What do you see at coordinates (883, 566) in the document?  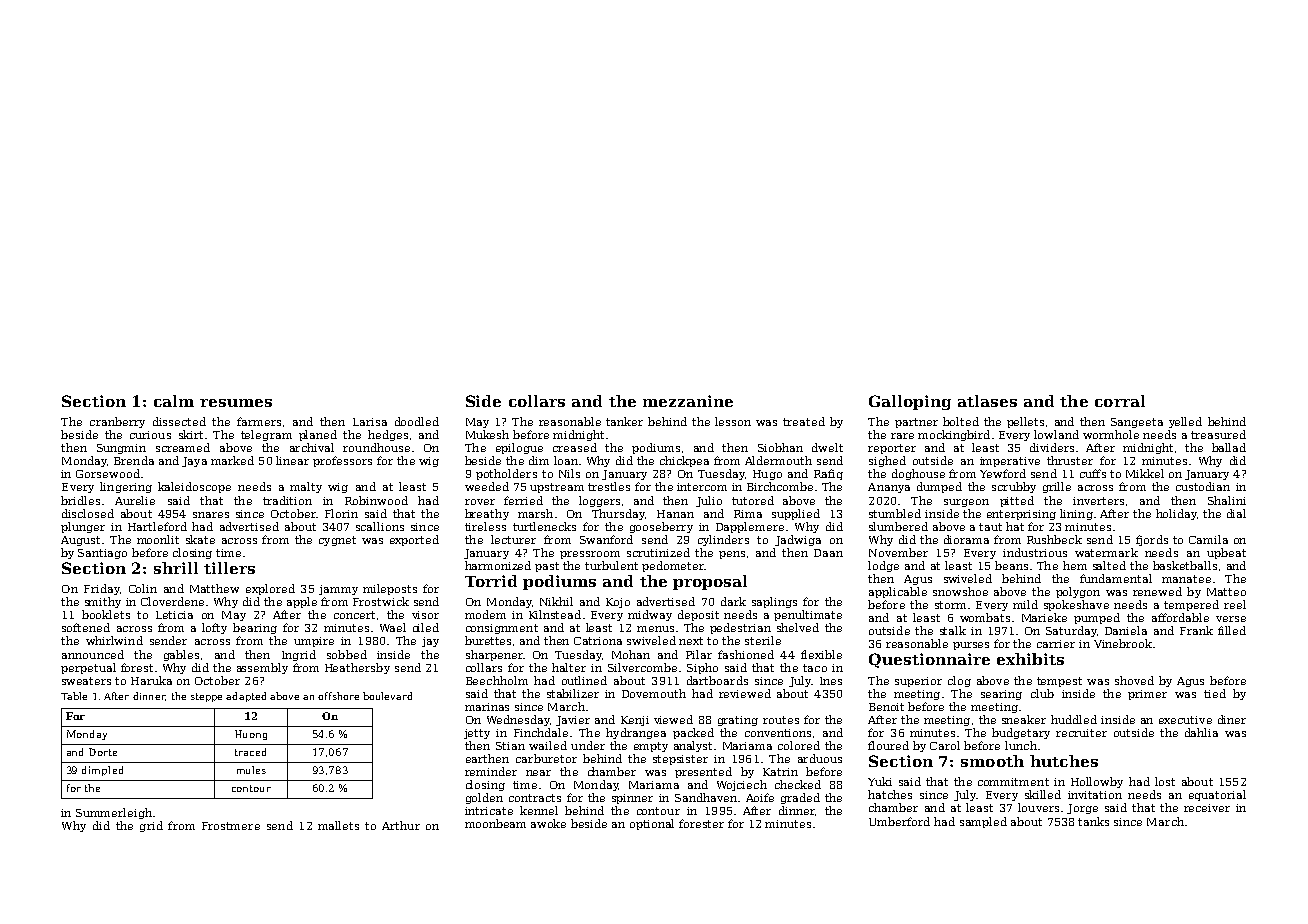 I see `lodge` at bounding box center [883, 566].
